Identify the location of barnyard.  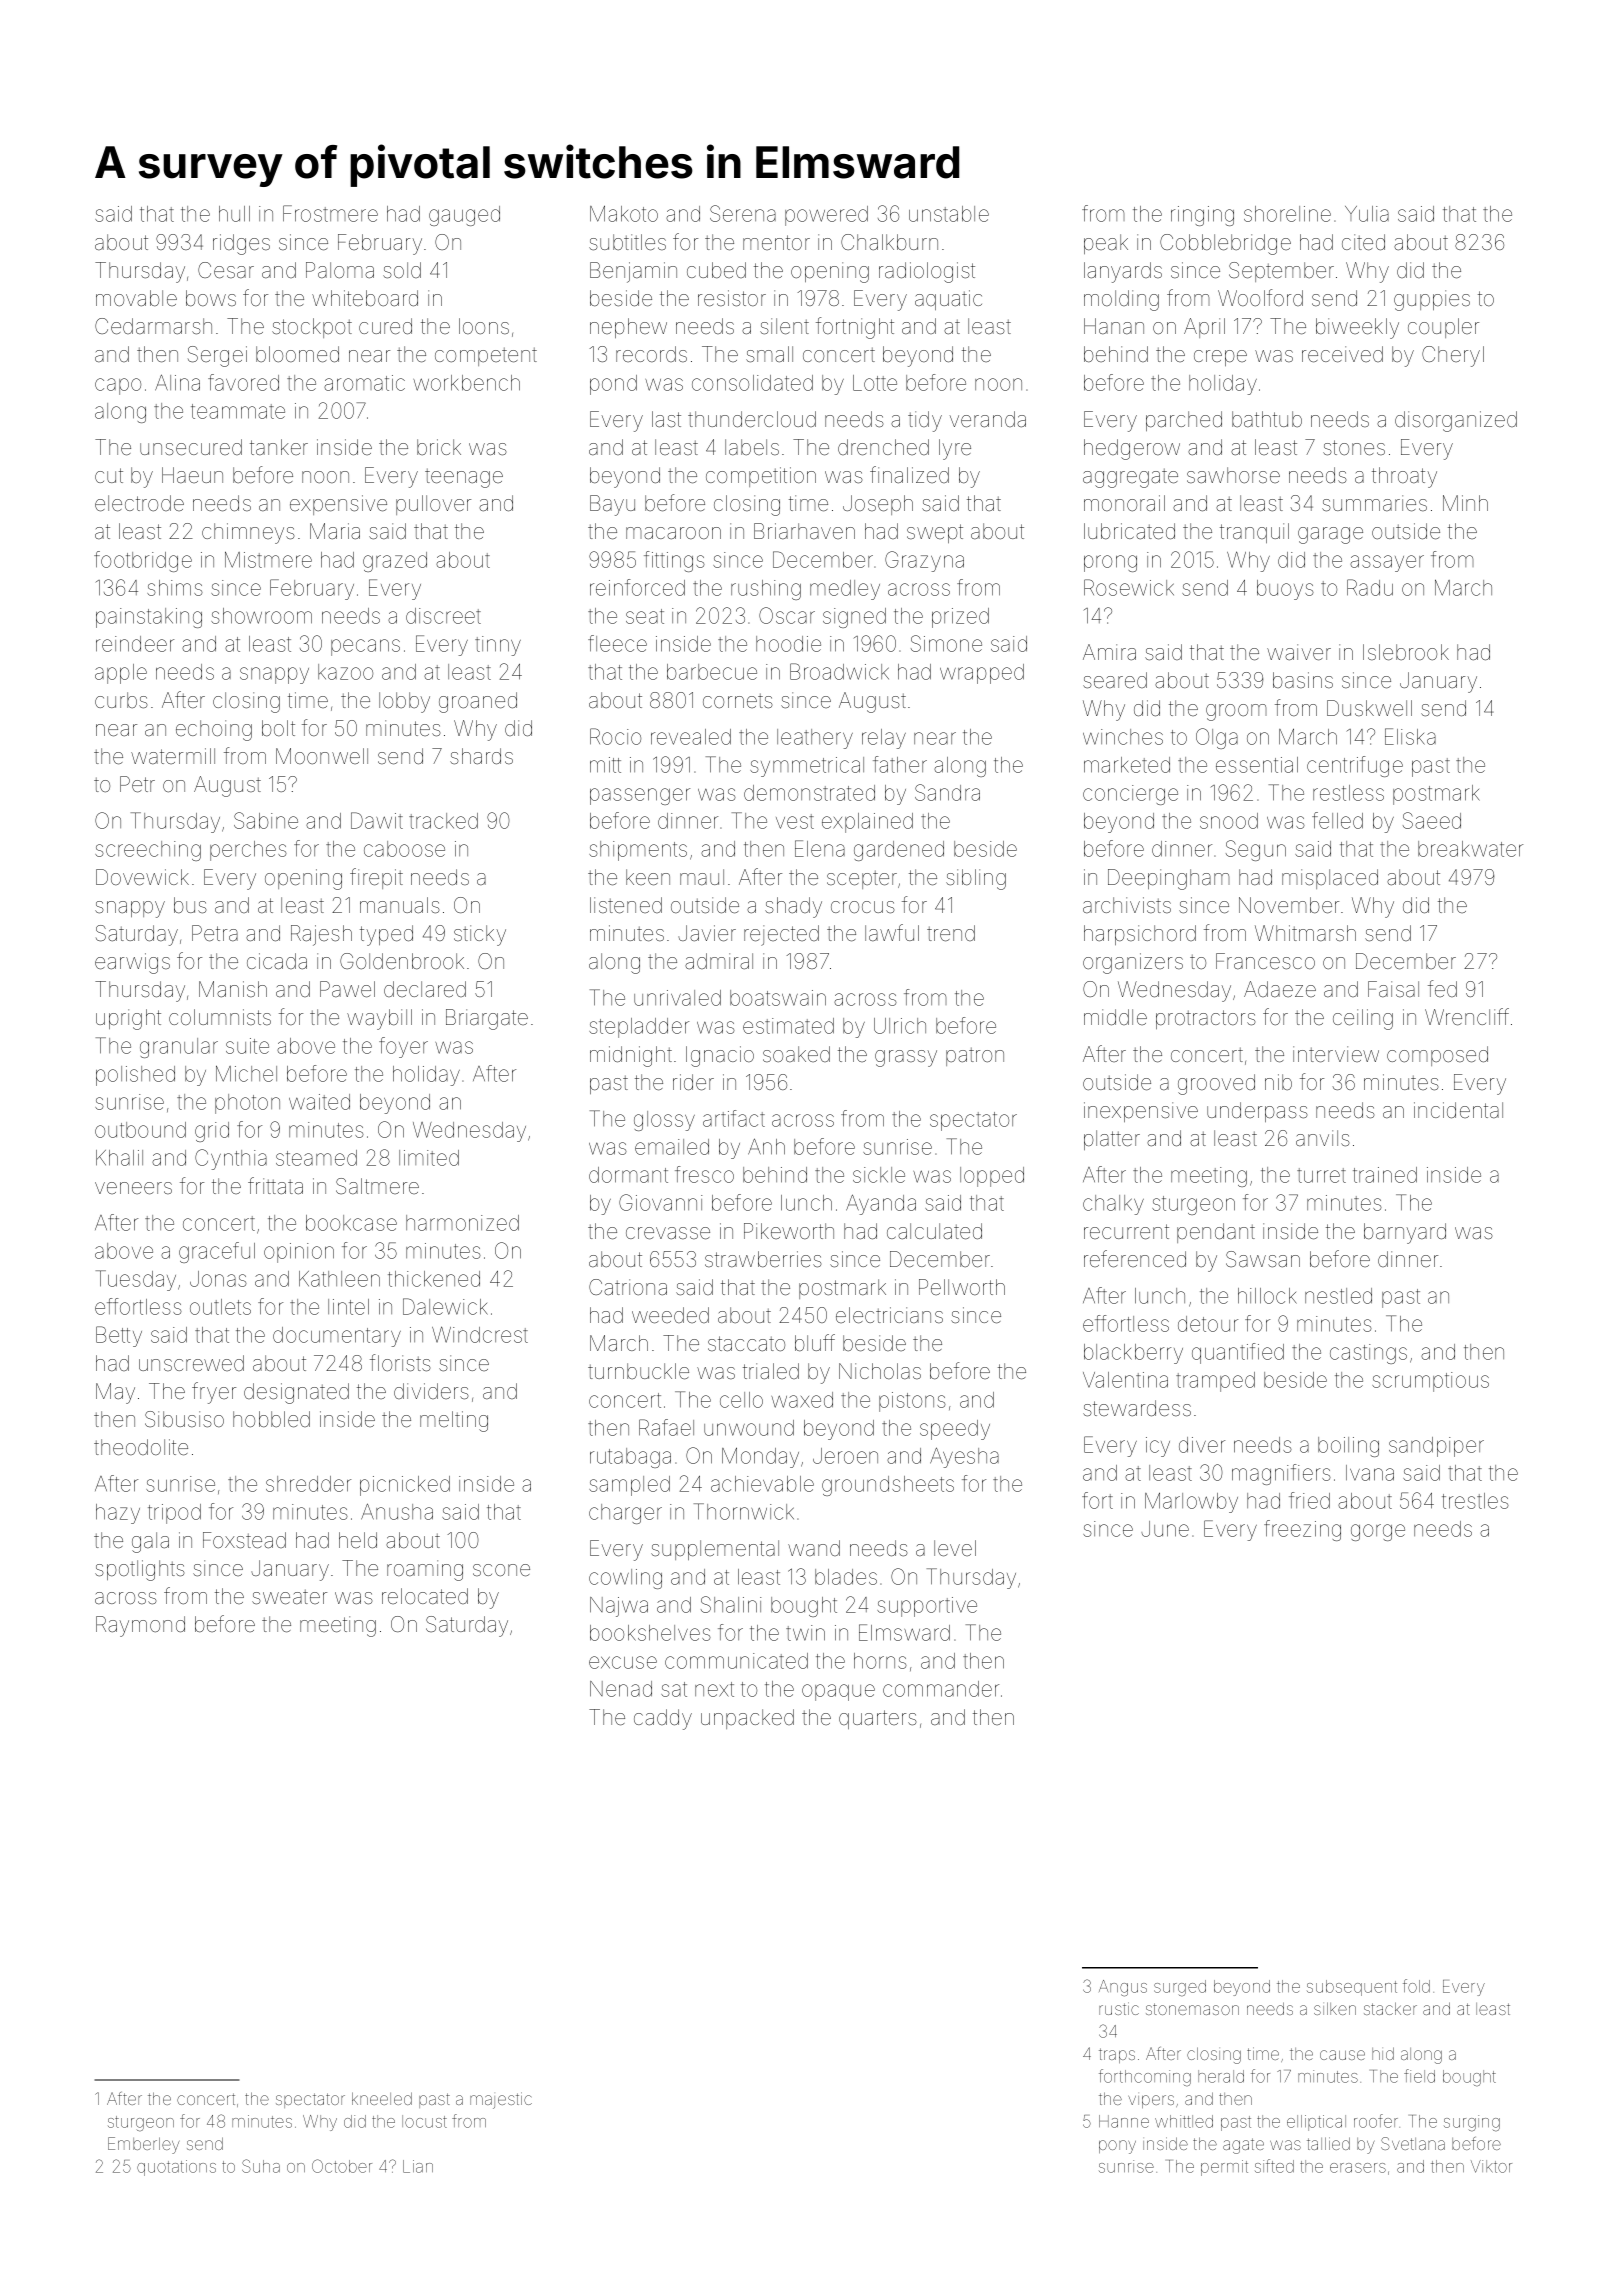
(1405, 1233).
